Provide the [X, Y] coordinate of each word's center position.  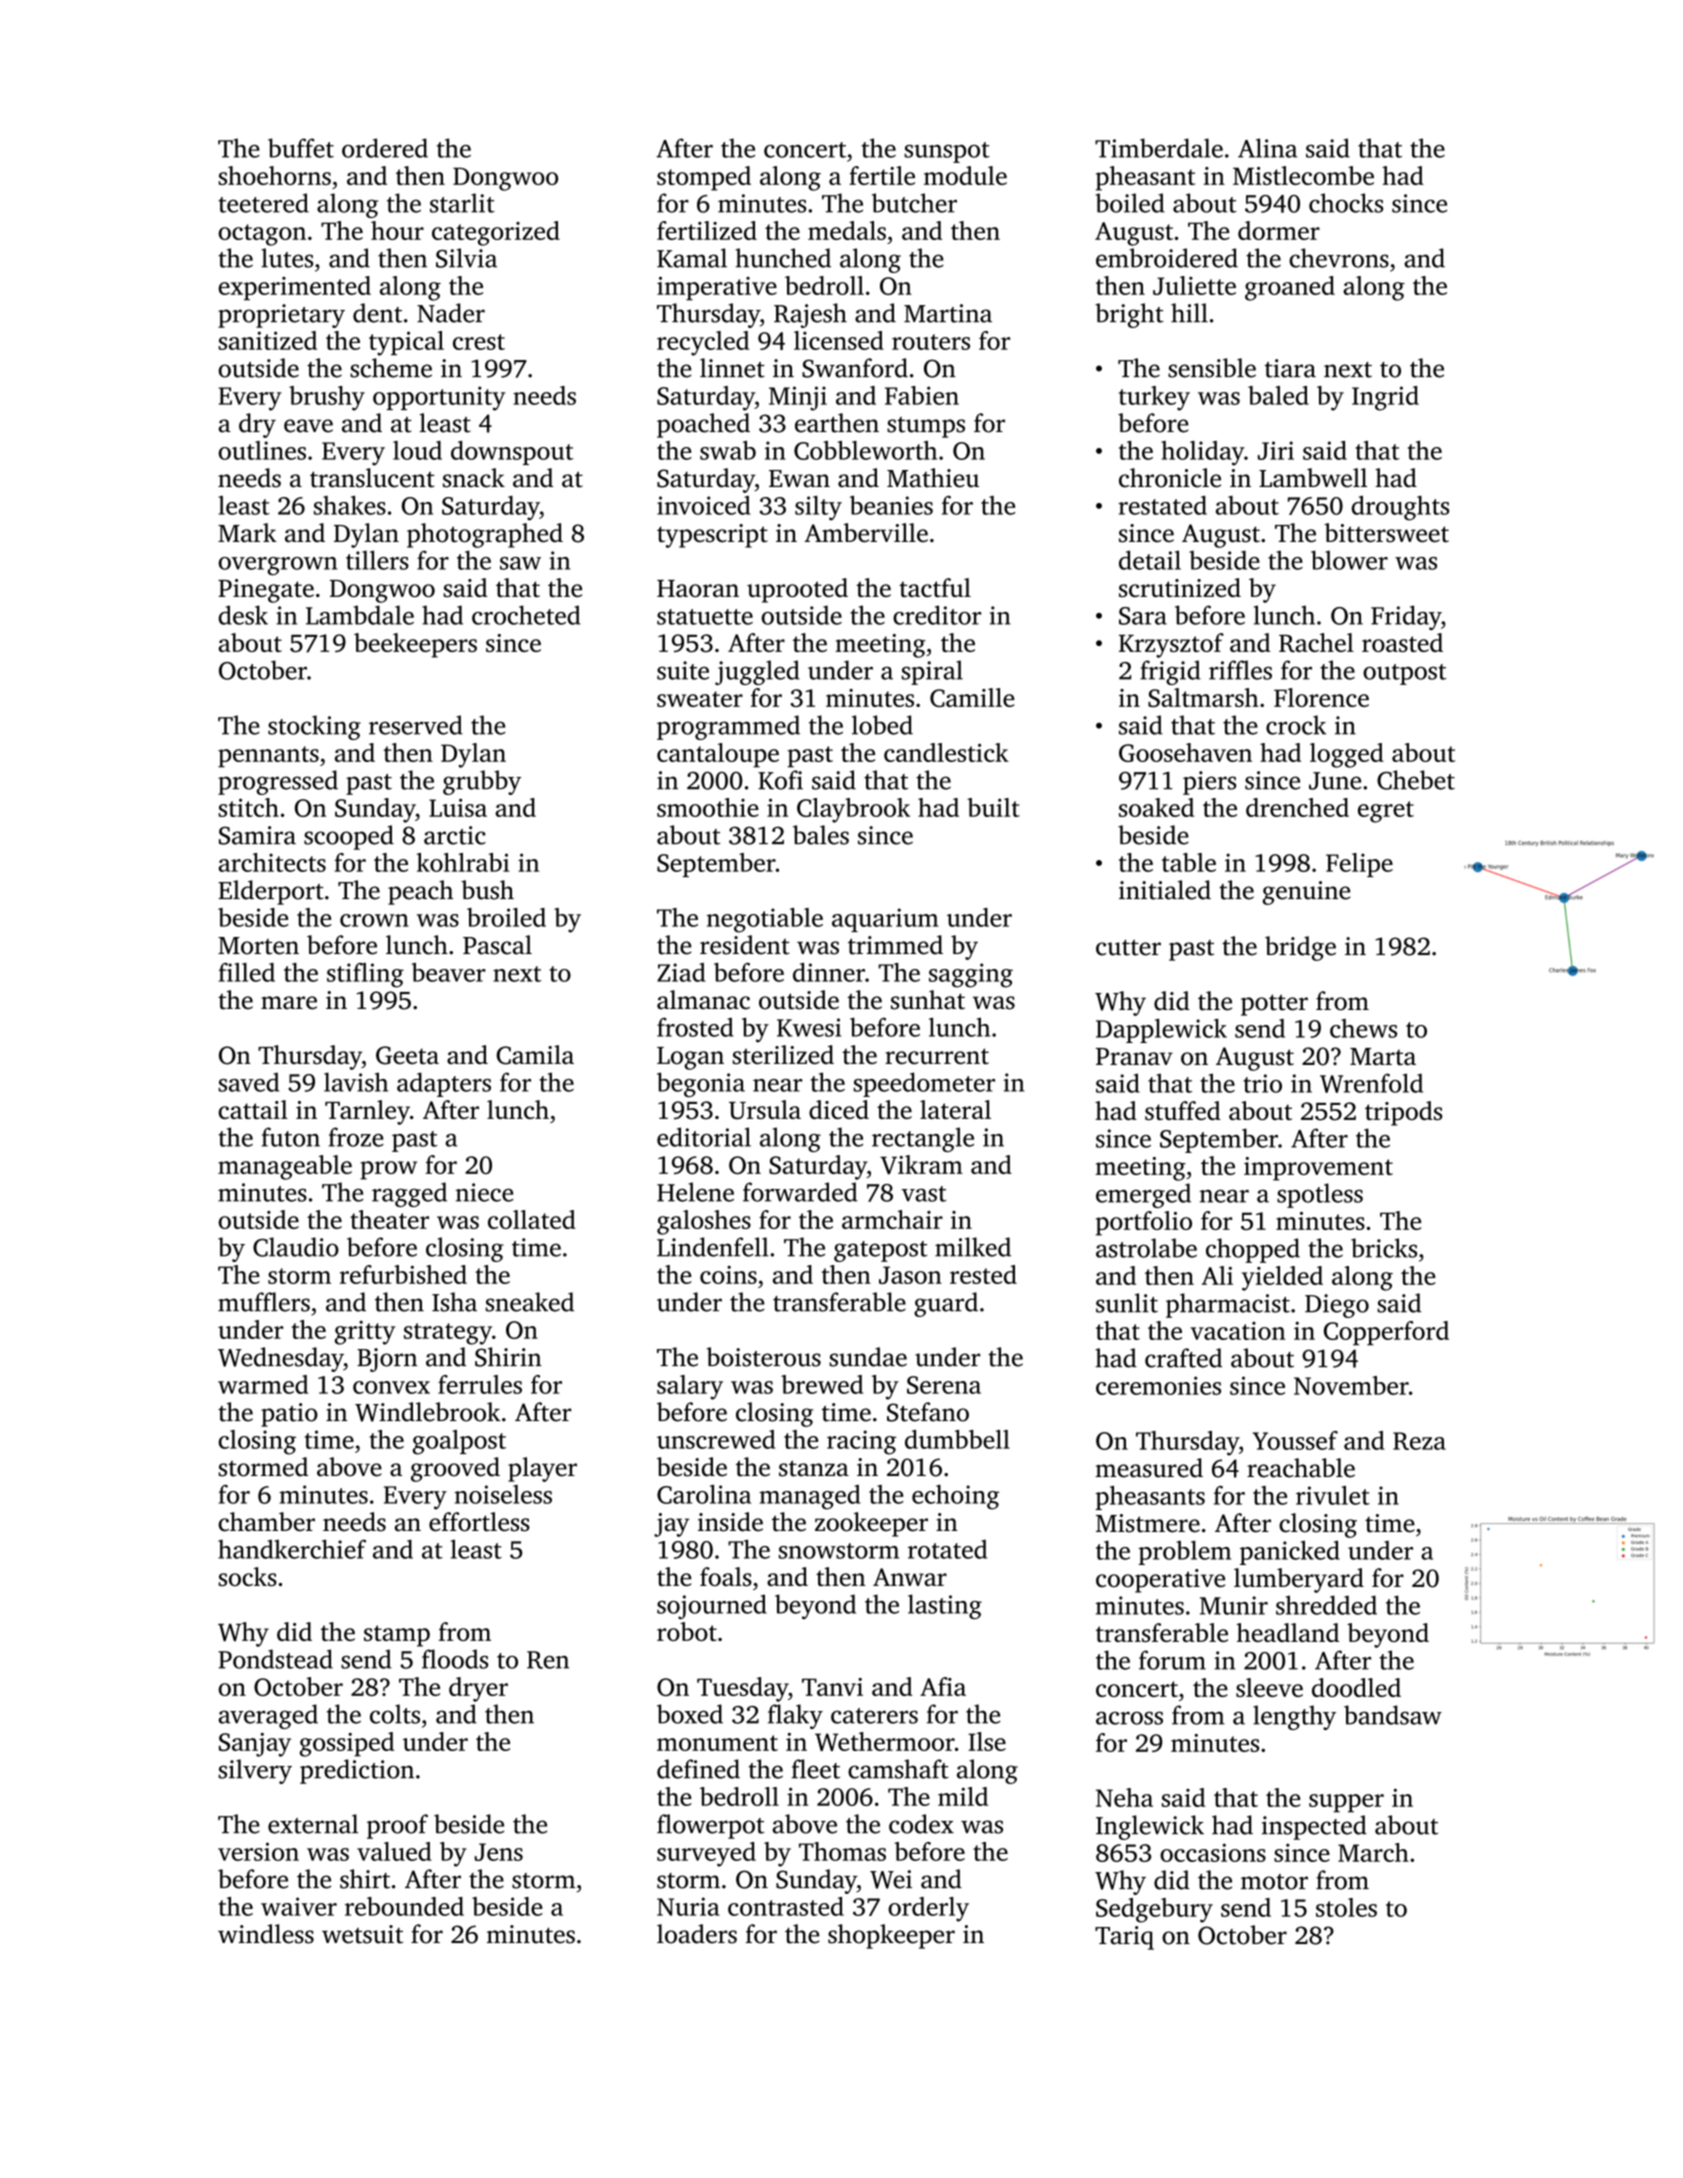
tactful [935, 587]
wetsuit [362, 1934]
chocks [1346, 203]
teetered [263, 203]
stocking [314, 727]
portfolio [1144, 1223]
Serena [944, 1385]
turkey [1154, 398]
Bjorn [387, 1360]
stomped [704, 178]
